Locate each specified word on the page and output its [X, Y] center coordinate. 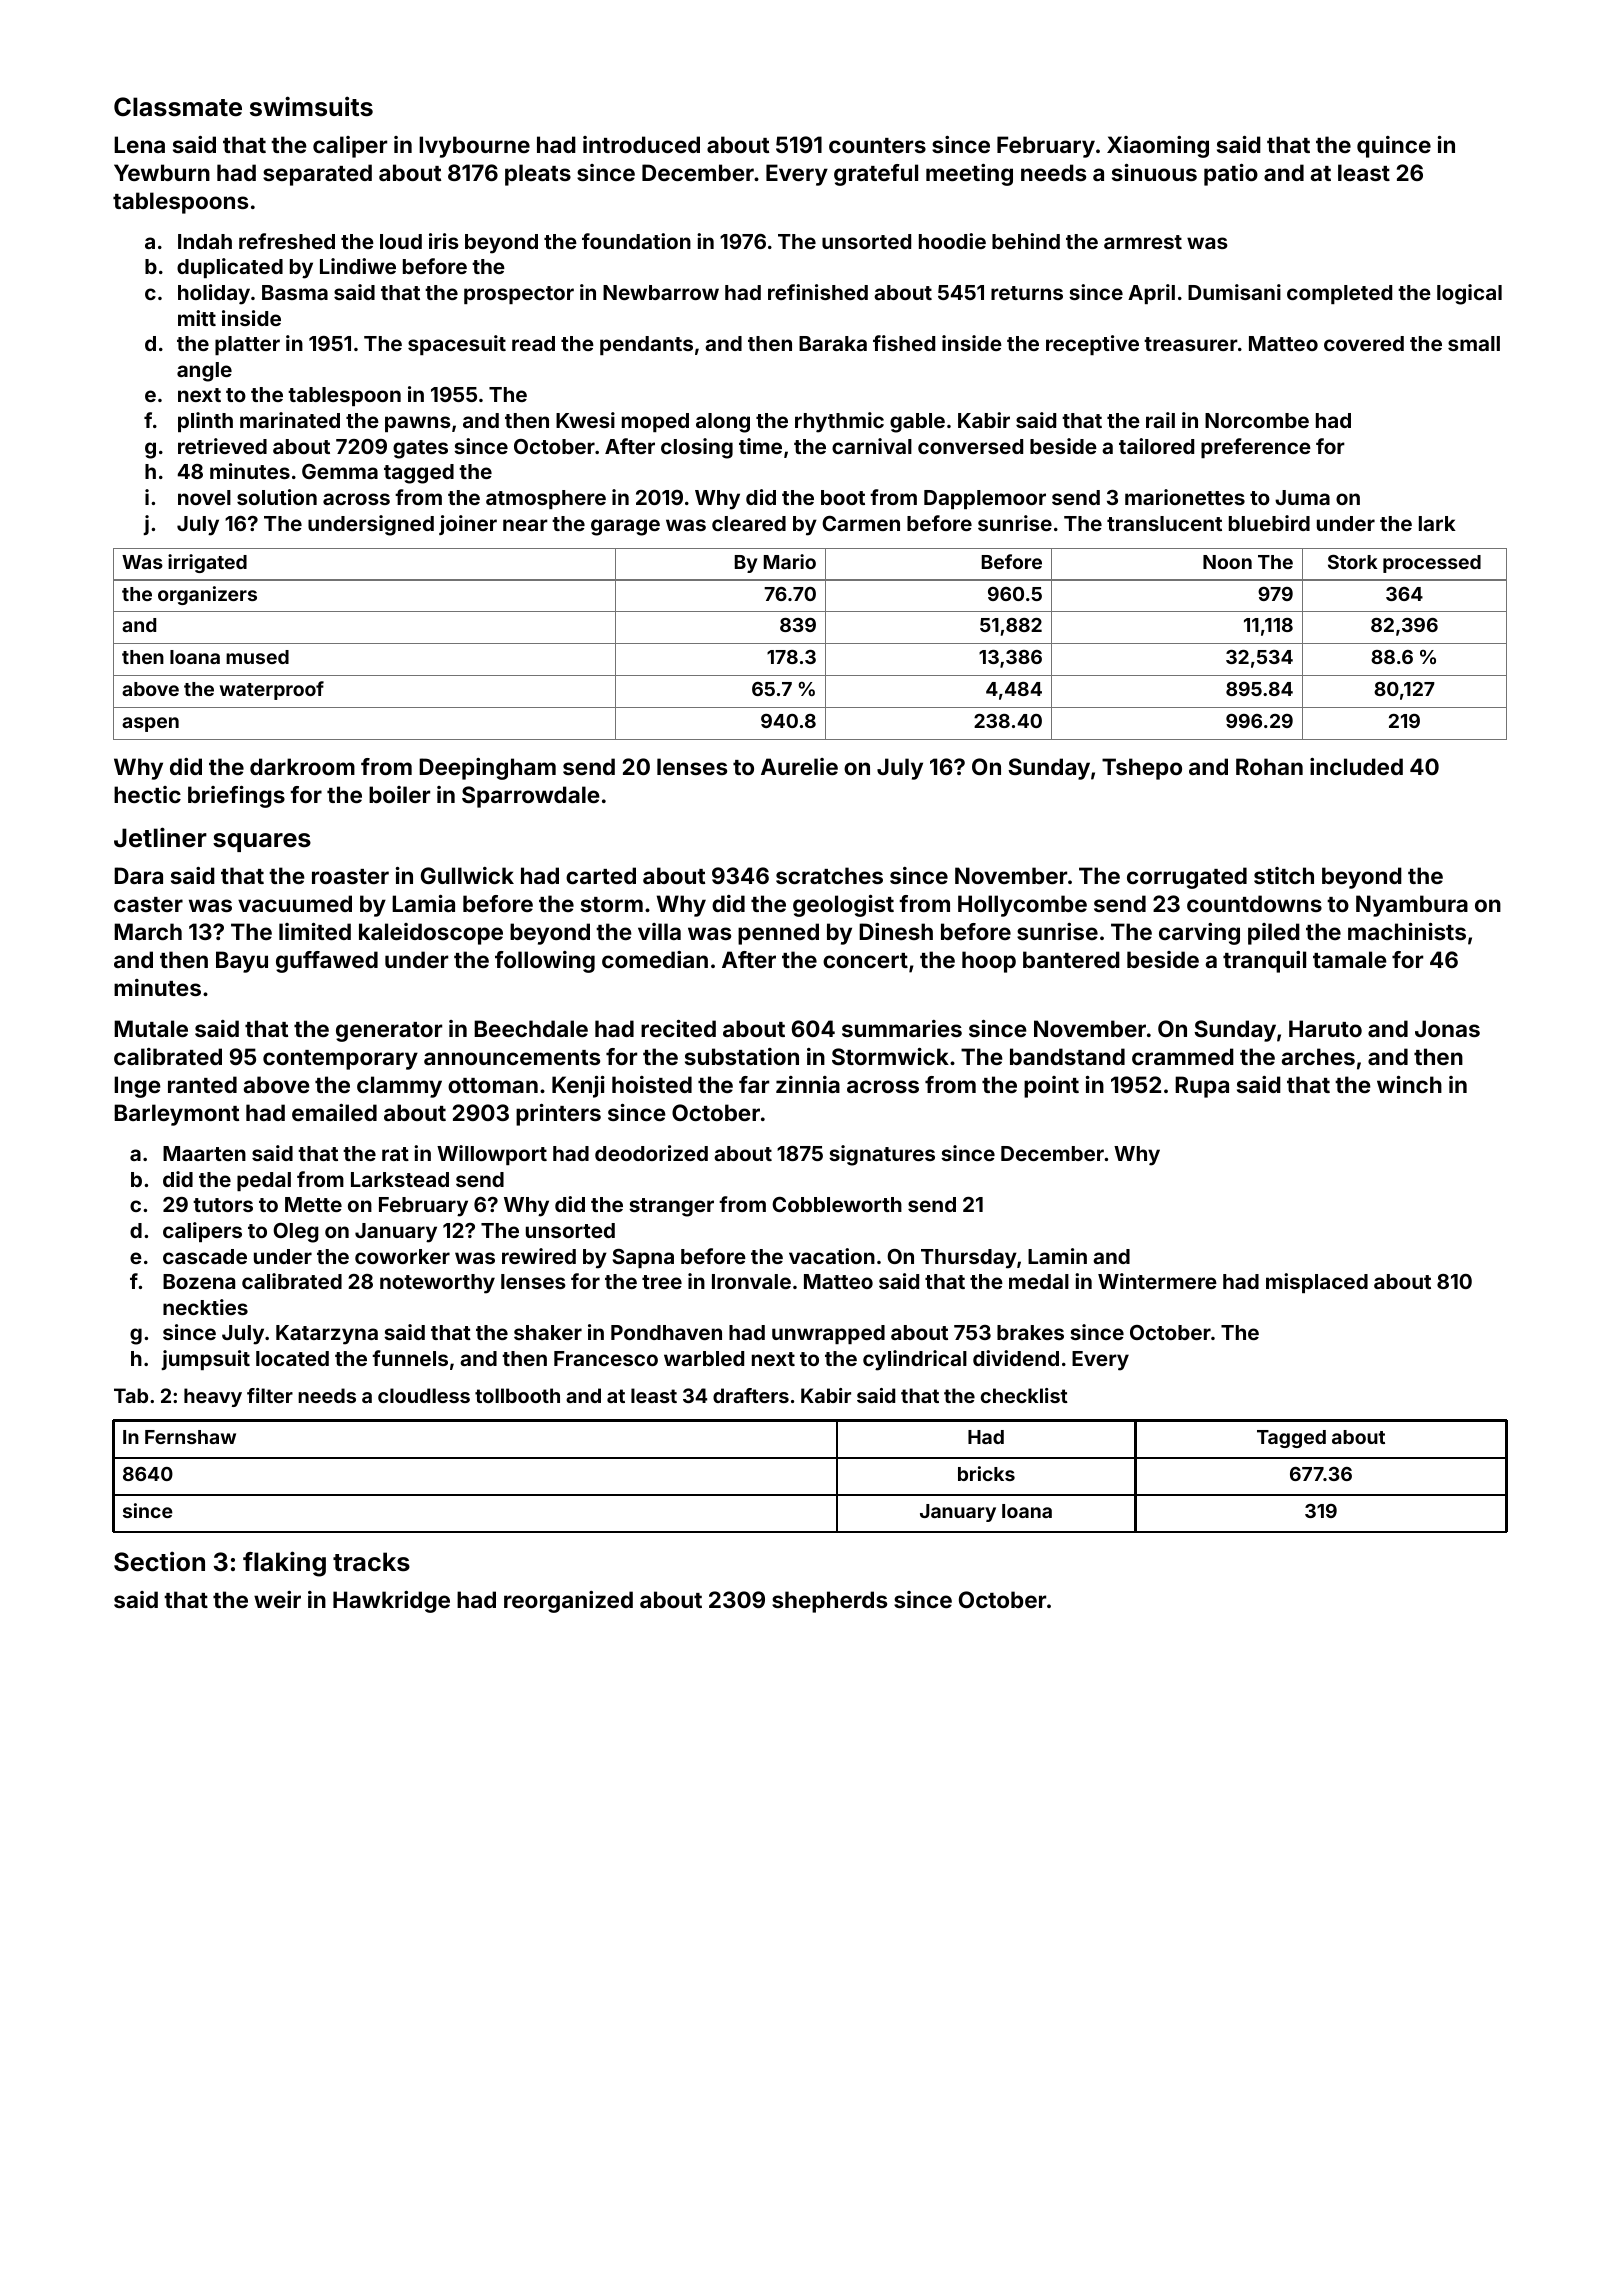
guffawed [327, 962]
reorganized [568, 1602]
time [760, 446]
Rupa [1202, 1087]
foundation [636, 241]
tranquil [1264, 962]
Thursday [969, 1259]
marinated [290, 420]
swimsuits [311, 106]
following [545, 962]
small [1474, 343]
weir [277, 1599]
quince [1394, 147]
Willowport [492, 1155]
